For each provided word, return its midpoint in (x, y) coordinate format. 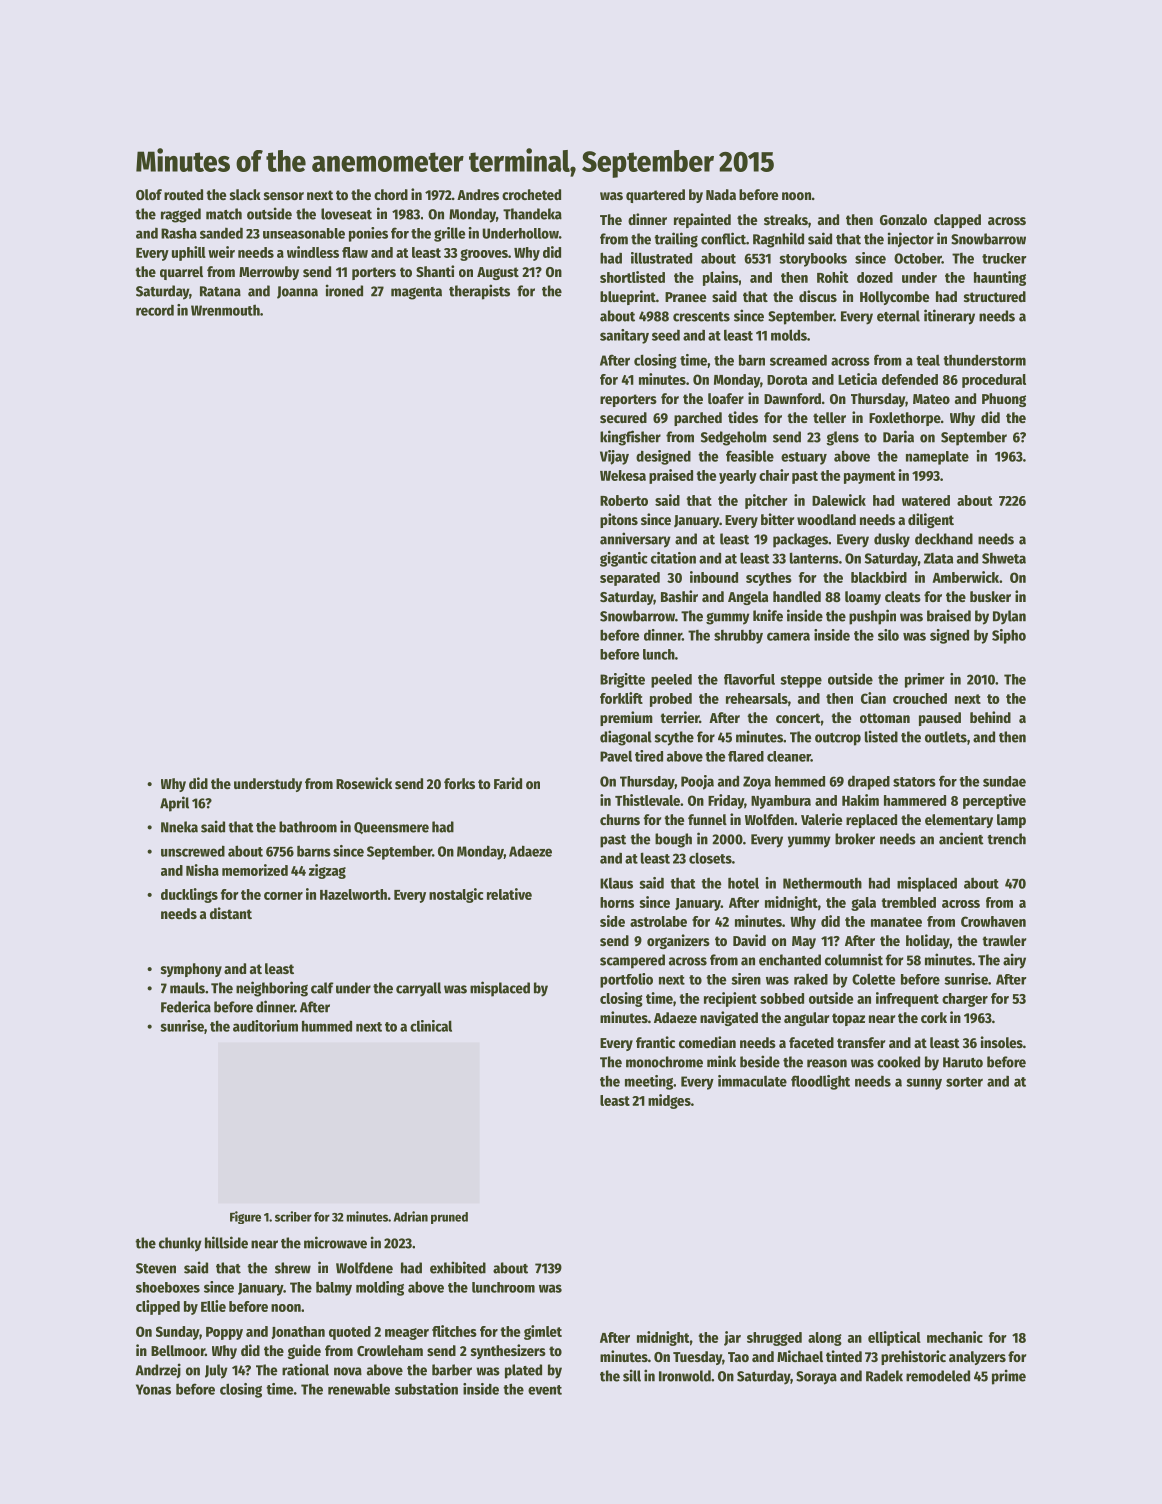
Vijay (614, 457)
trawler (1004, 940)
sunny (924, 1084)
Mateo (931, 399)
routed (183, 194)
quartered (655, 196)
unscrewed (193, 851)
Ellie (213, 1306)
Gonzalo (903, 219)
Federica (186, 1006)
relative (509, 894)
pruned (449, 1218)
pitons (619, 520)
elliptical (894, 1338)
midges (669, 1101)
